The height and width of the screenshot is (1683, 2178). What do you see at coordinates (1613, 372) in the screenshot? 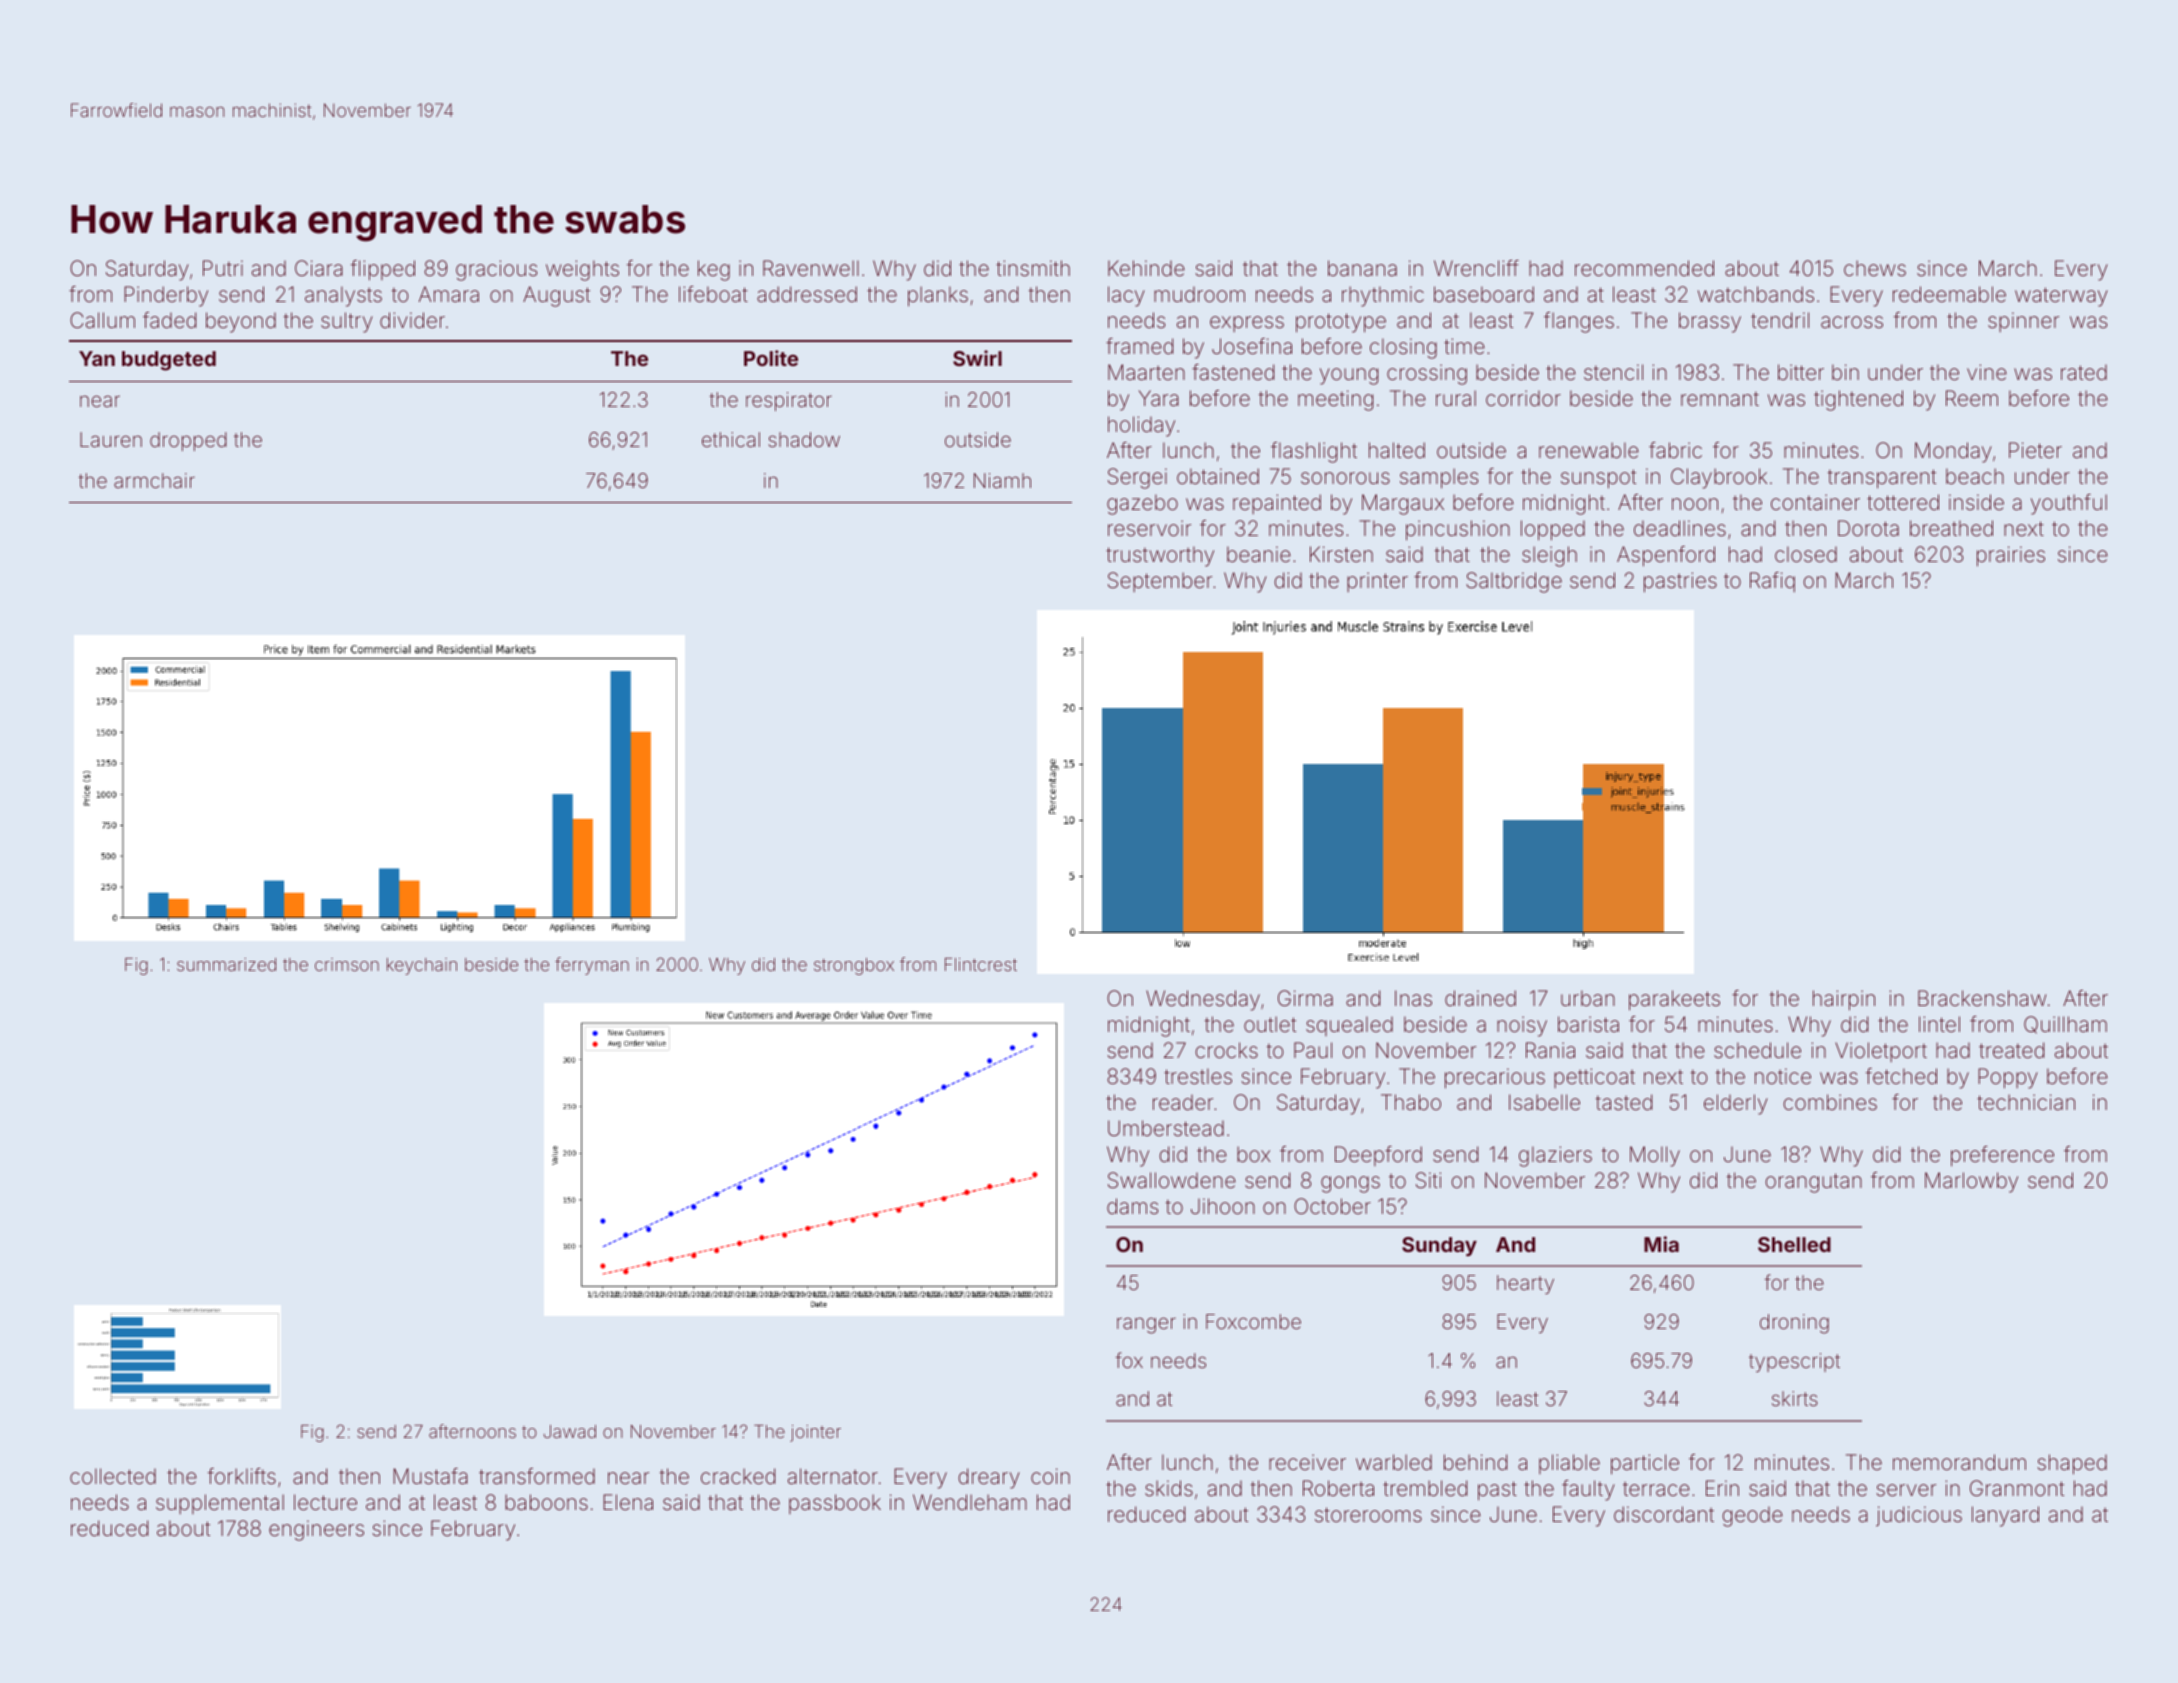
I see `stencil` at bounding box center [1613, 372].
